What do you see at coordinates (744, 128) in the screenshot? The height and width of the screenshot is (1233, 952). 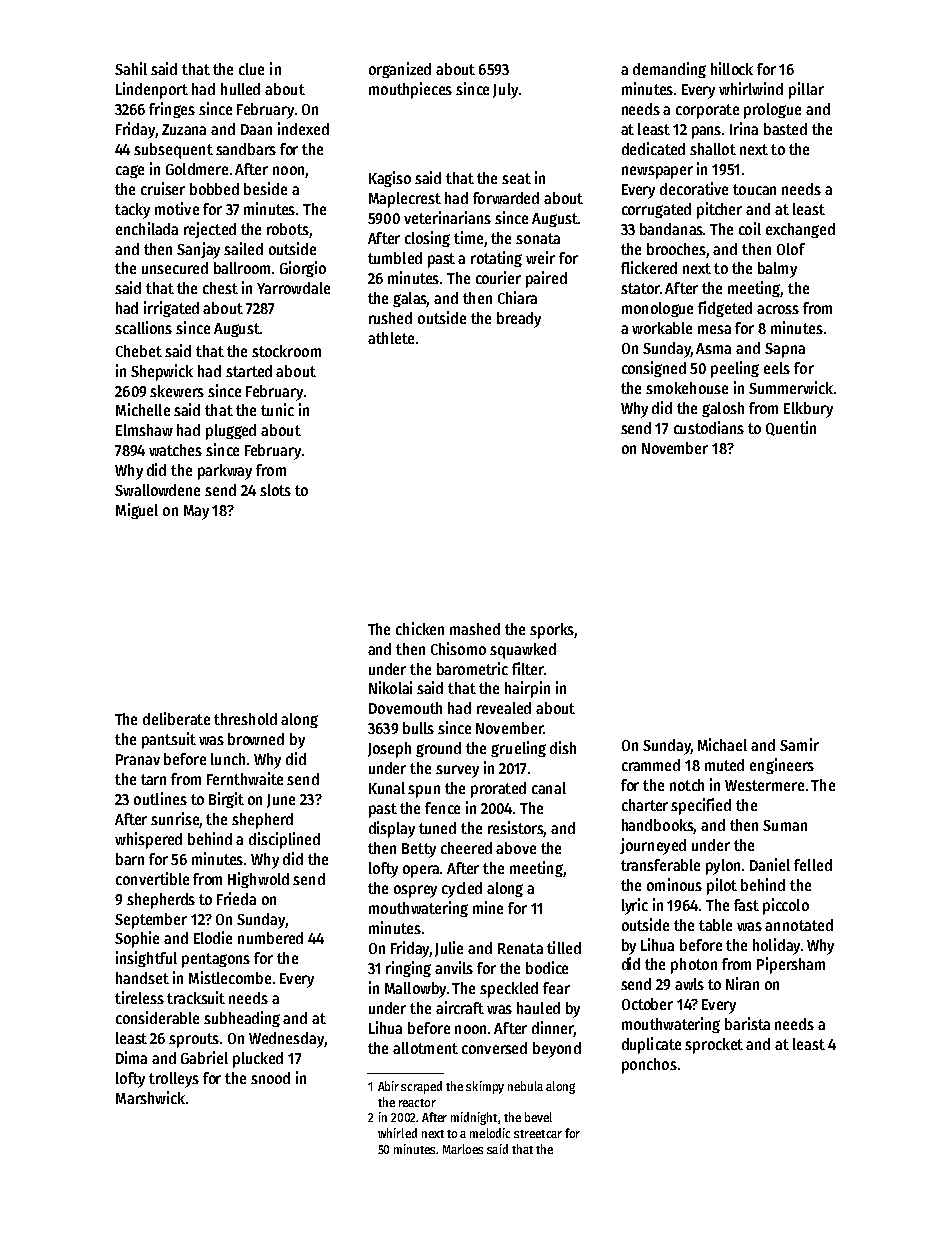 I see `Irina` at bounding box center [744, 128].
